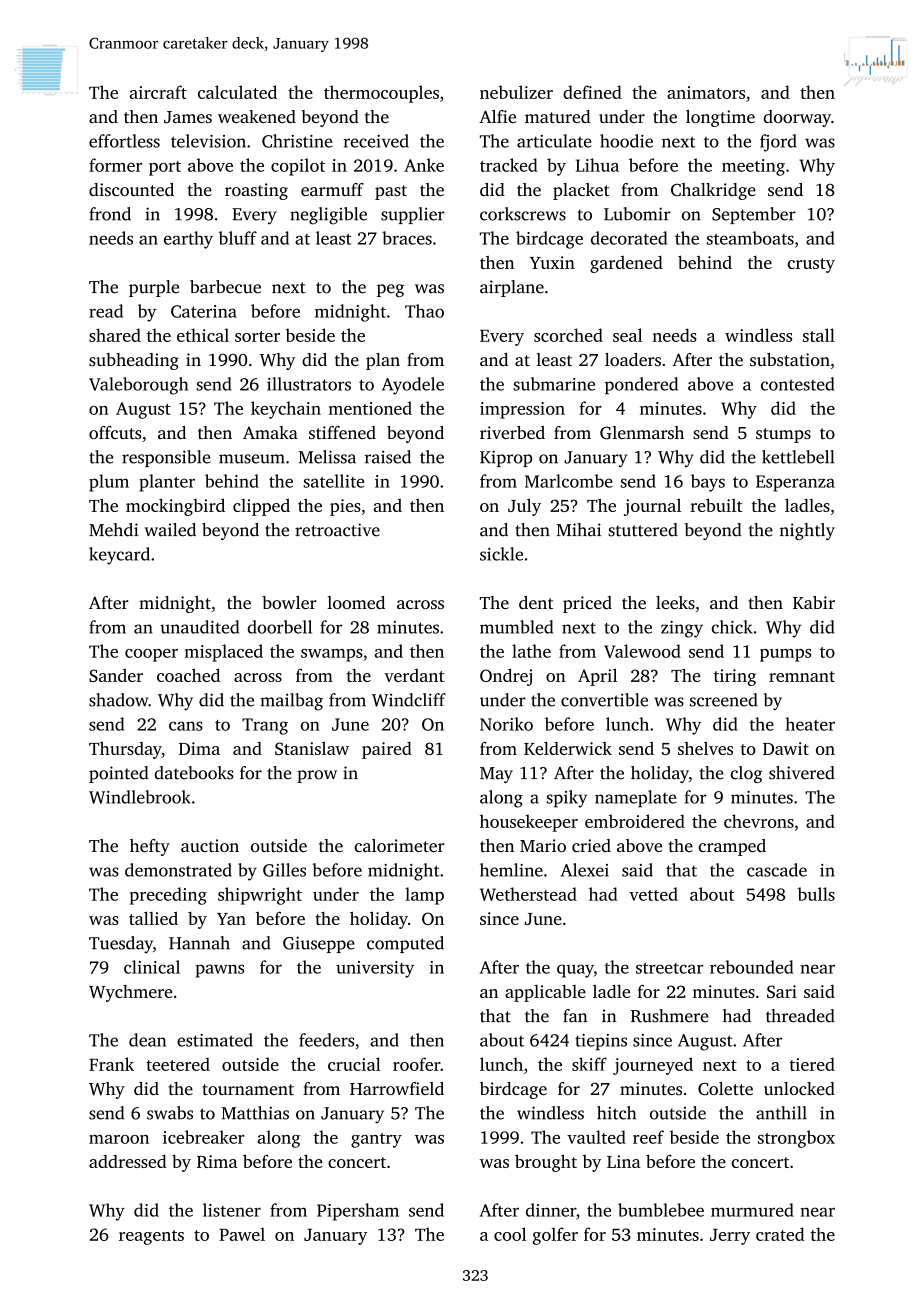 Image resolution: width=924 pixels, height=1308 pixels. I want to click on university, so click(375, 969).
